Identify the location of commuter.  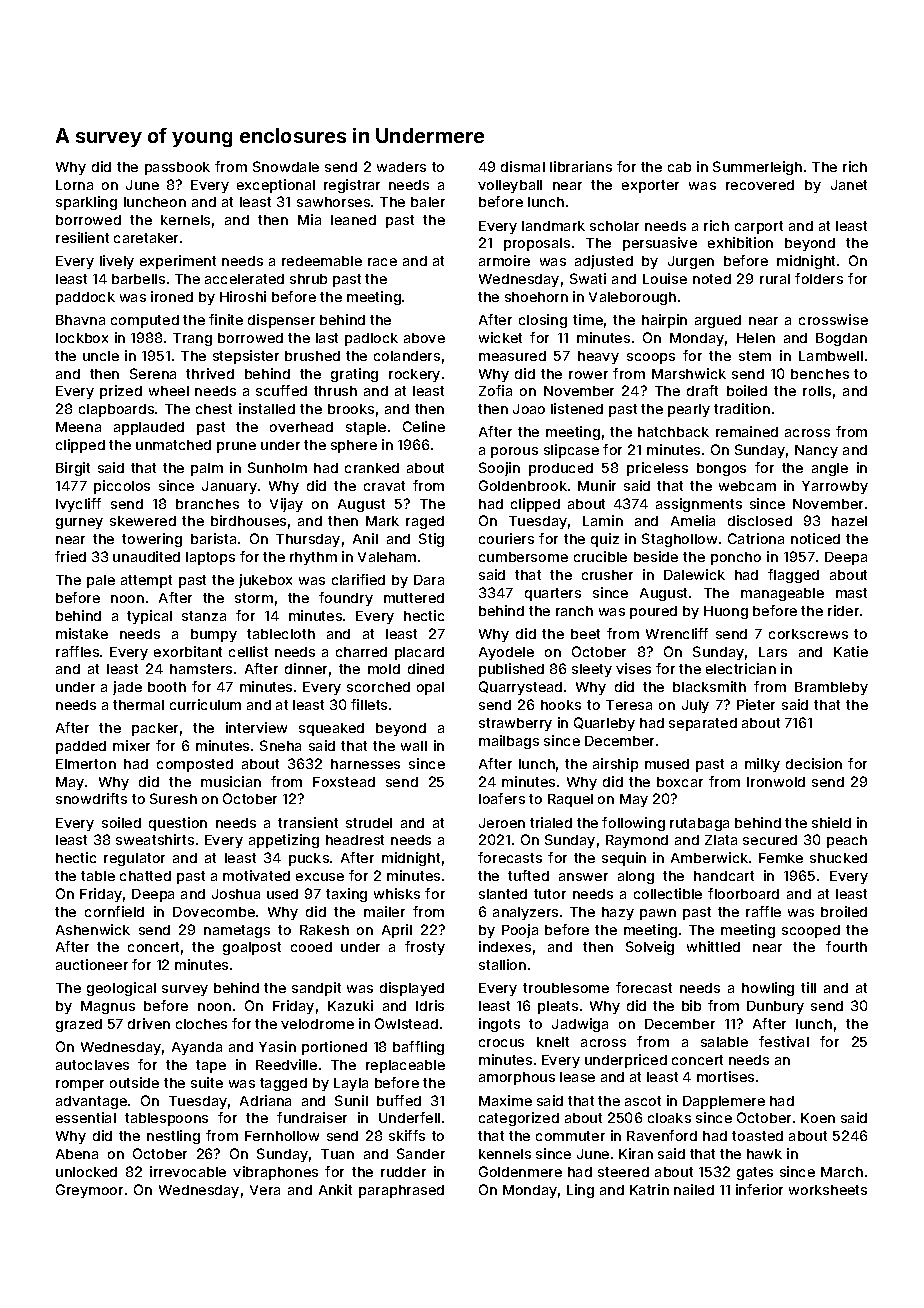
(570, 1136).
